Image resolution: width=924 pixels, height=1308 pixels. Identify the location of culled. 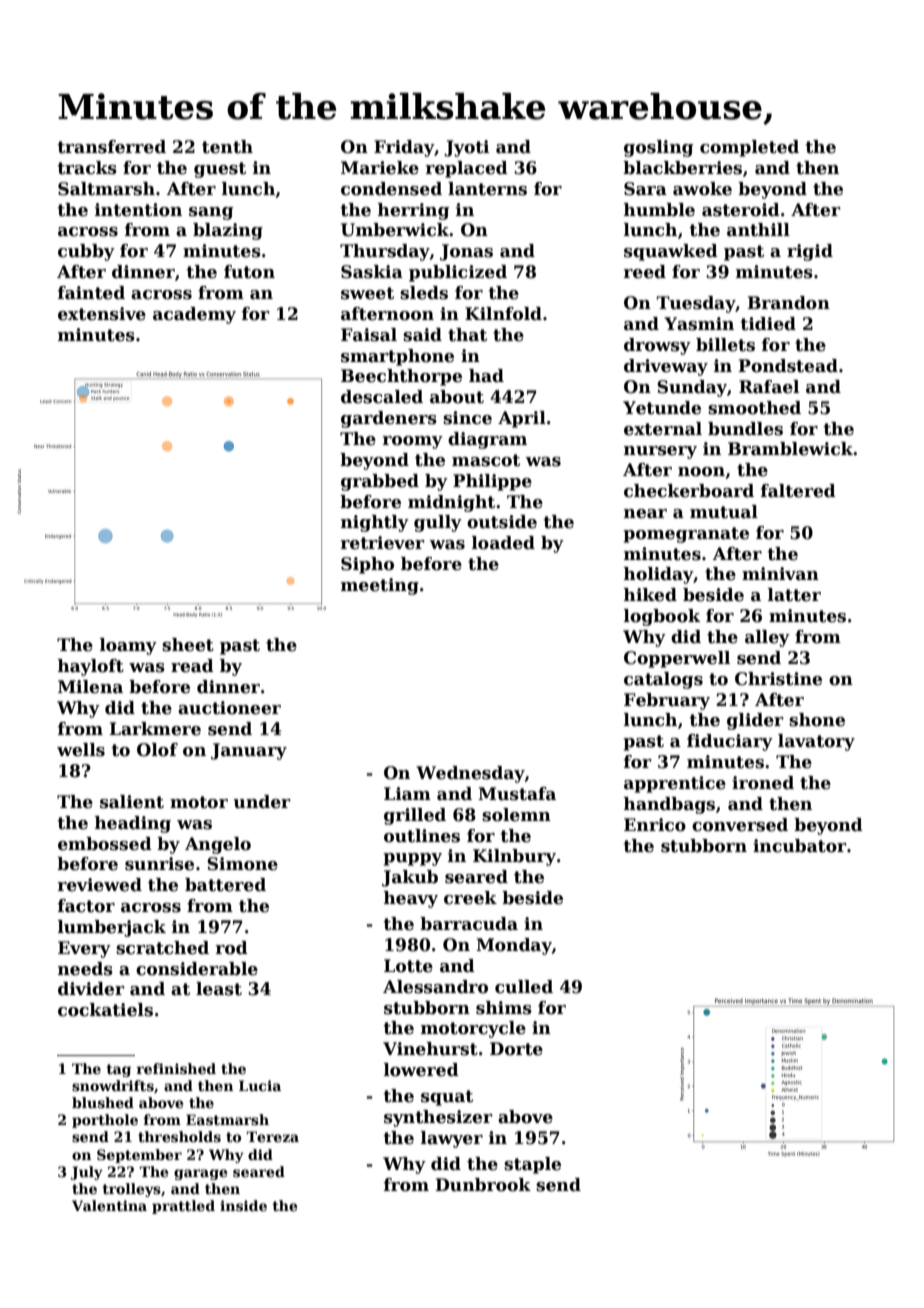
(524, 987).
